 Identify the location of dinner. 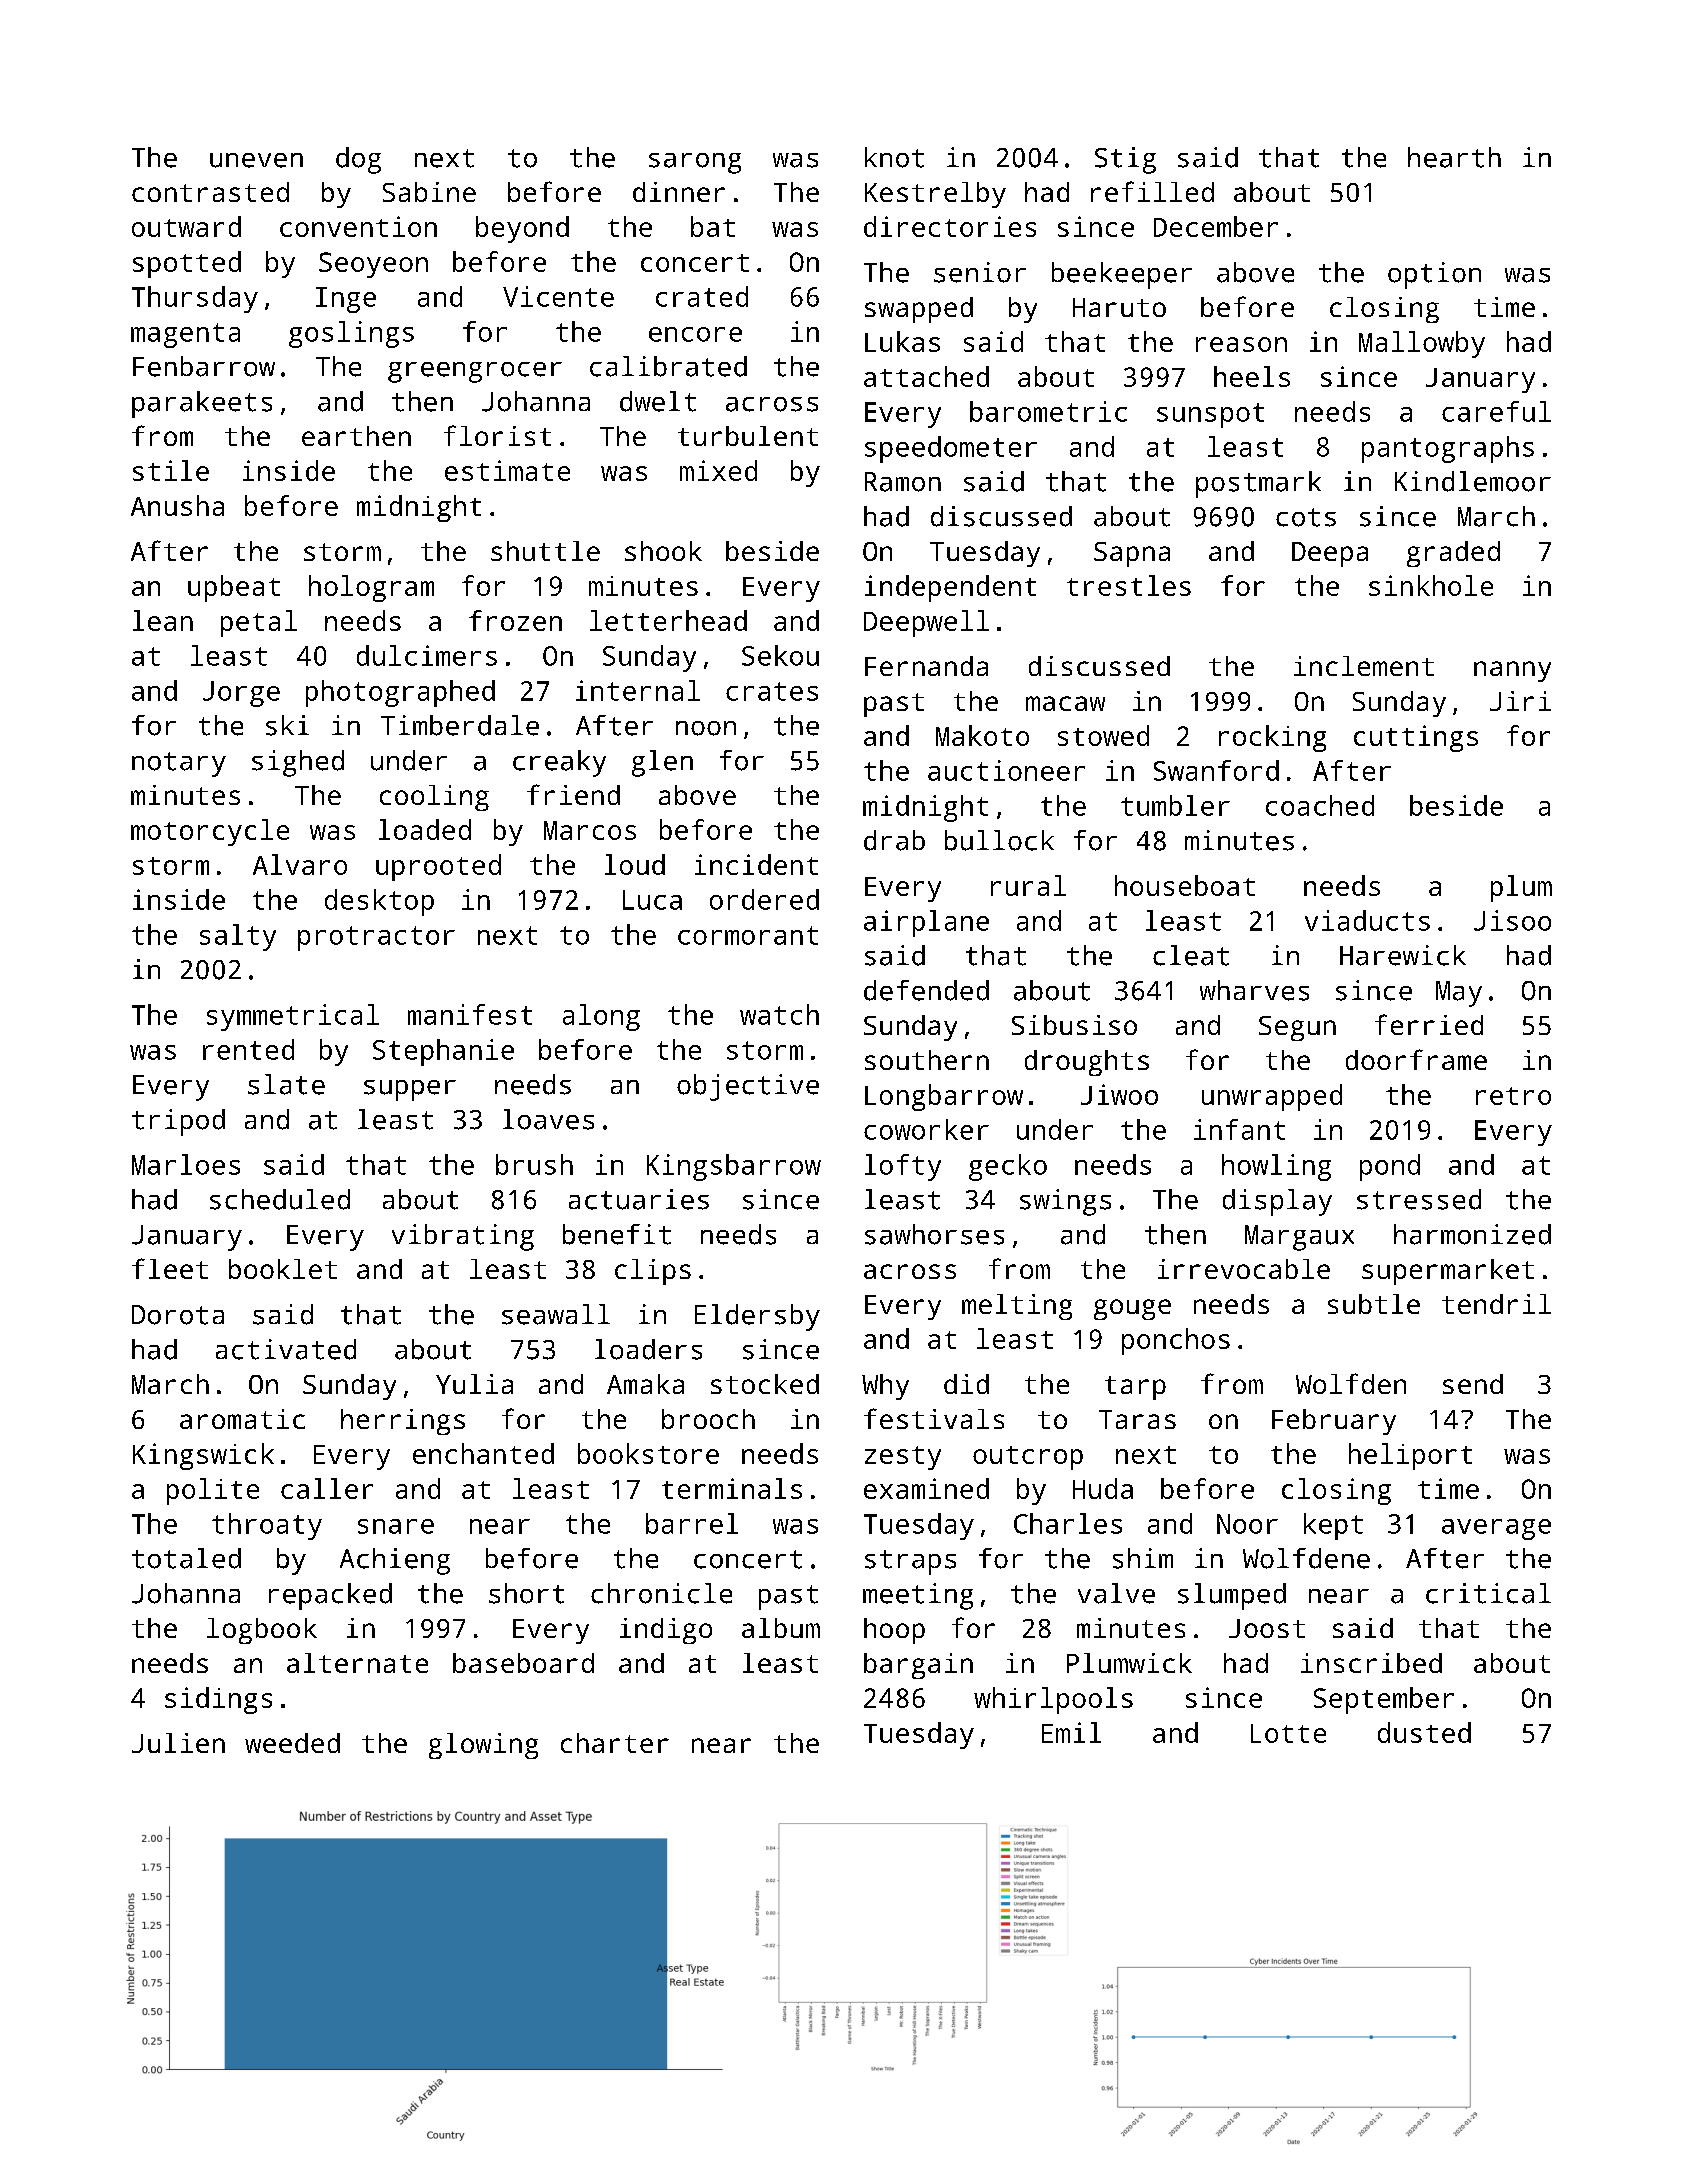
(679, 192).
